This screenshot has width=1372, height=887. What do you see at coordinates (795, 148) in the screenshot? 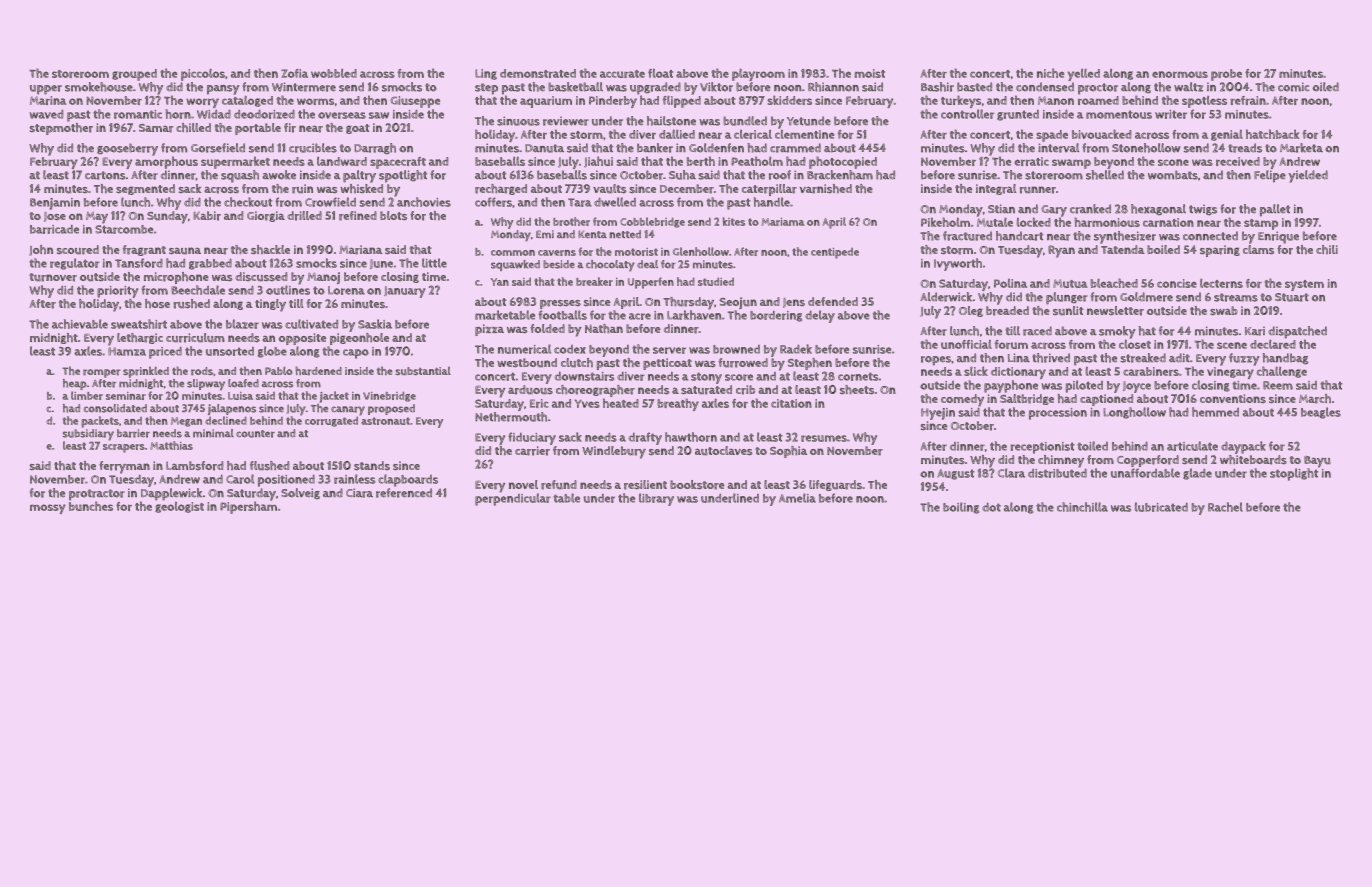
I see `crammed` at bounding box center [795, 148].
